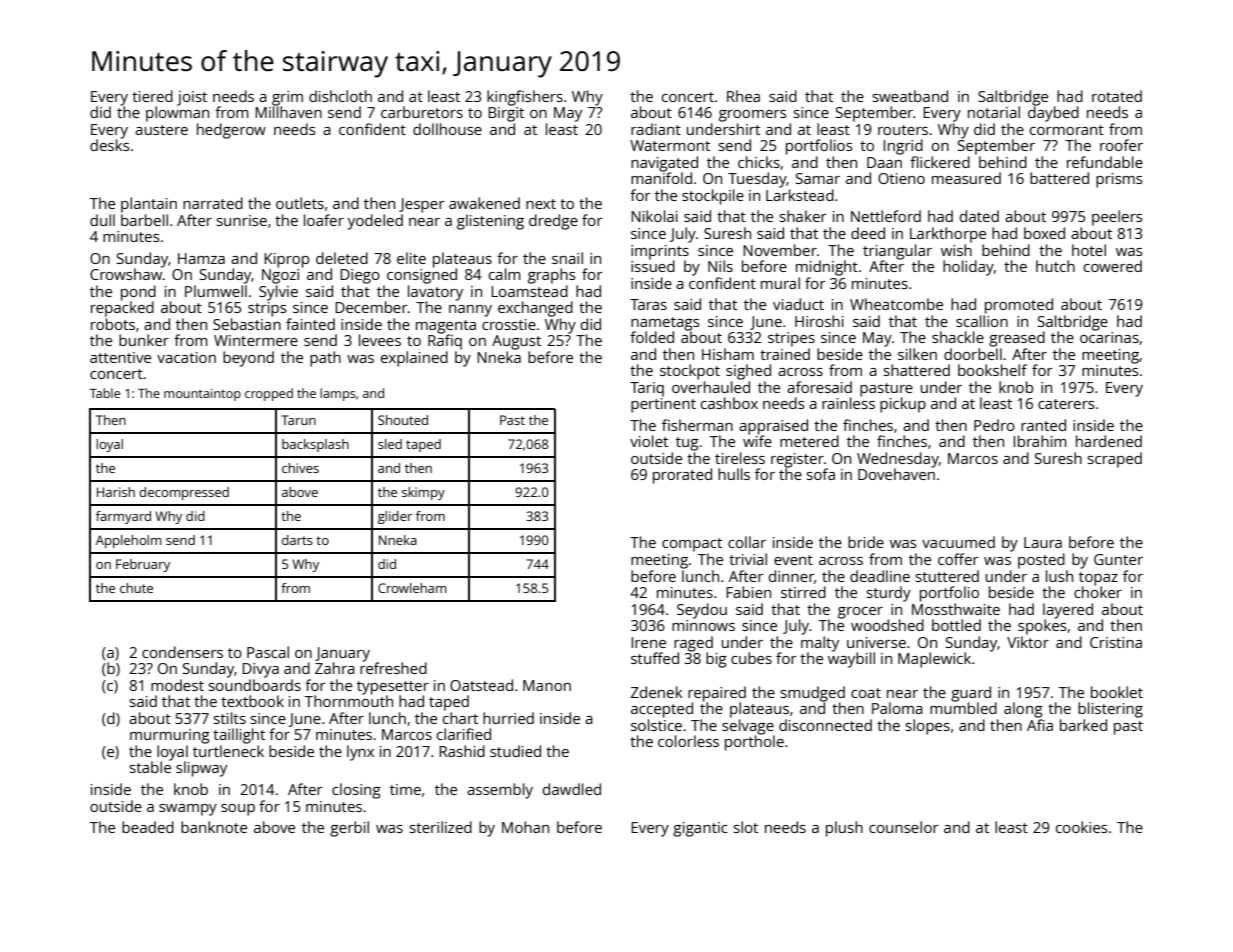 The width and height of the screenshot is (1233, 952). What do you see at coordinates (1043, 542) in the screenshot?
I see `Laura` at bounding box center [1043, 542].
